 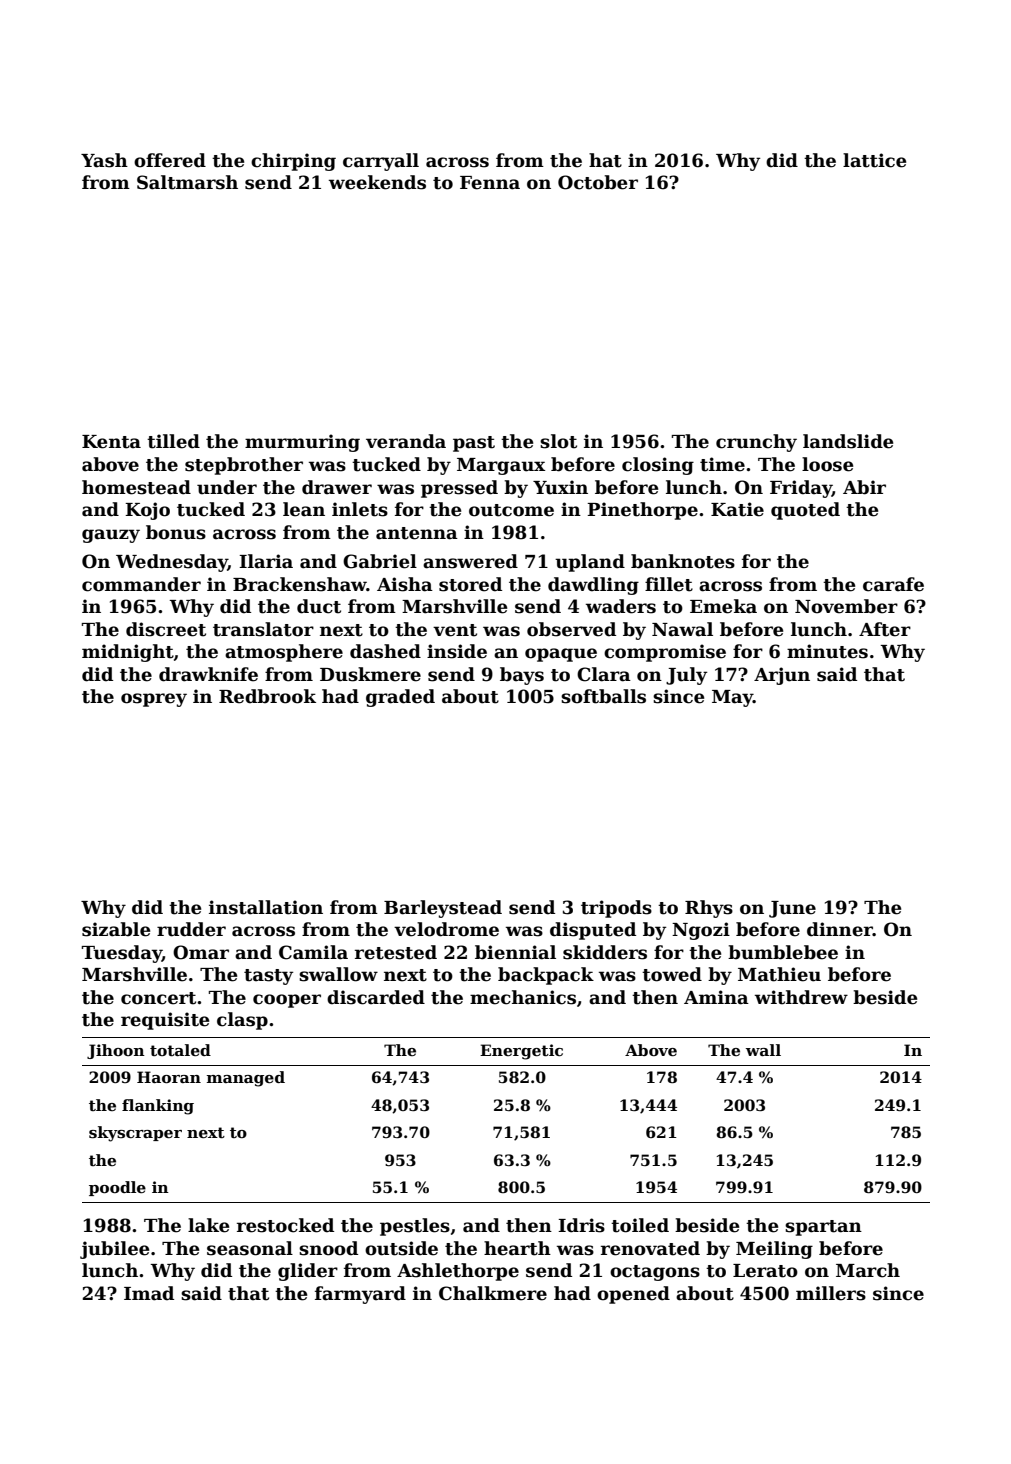 What do you see at coordinates (149, 1293) in the document?
I see `Imad` at bounding box center [149, 1293].
